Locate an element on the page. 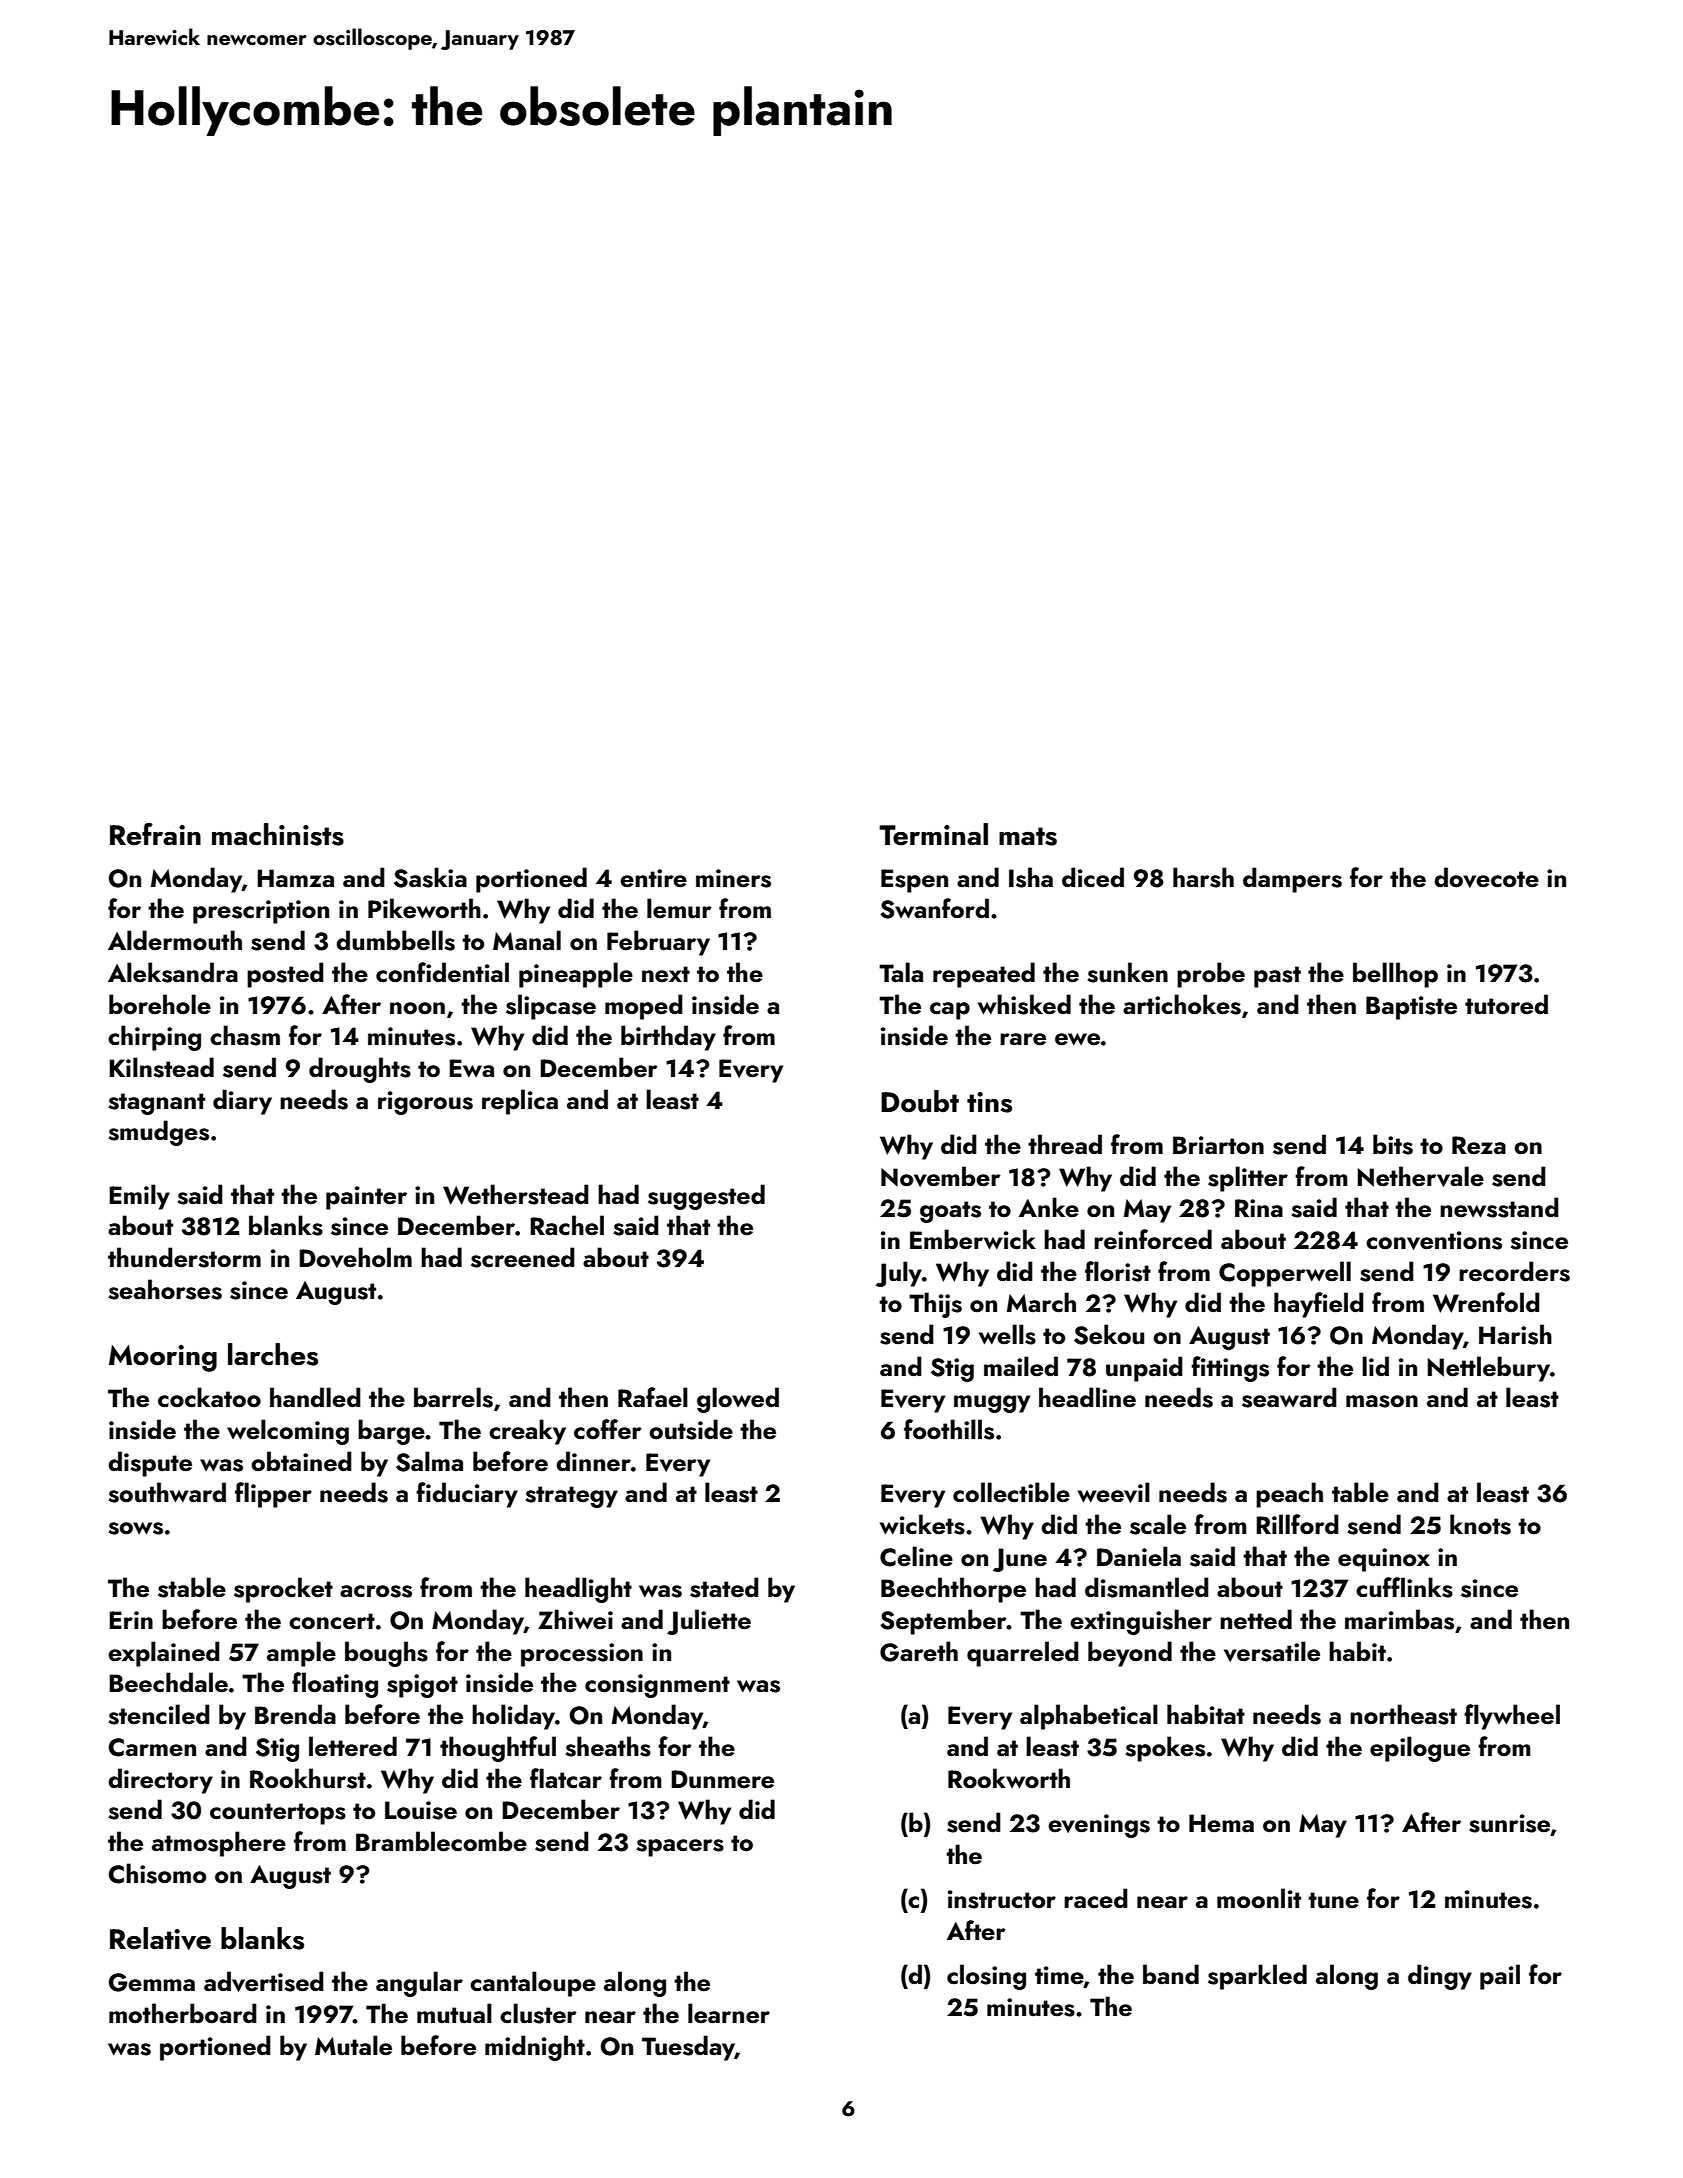 This document has width=1683, height=2178. Tuesday is located at coordinates (688, 2048).
